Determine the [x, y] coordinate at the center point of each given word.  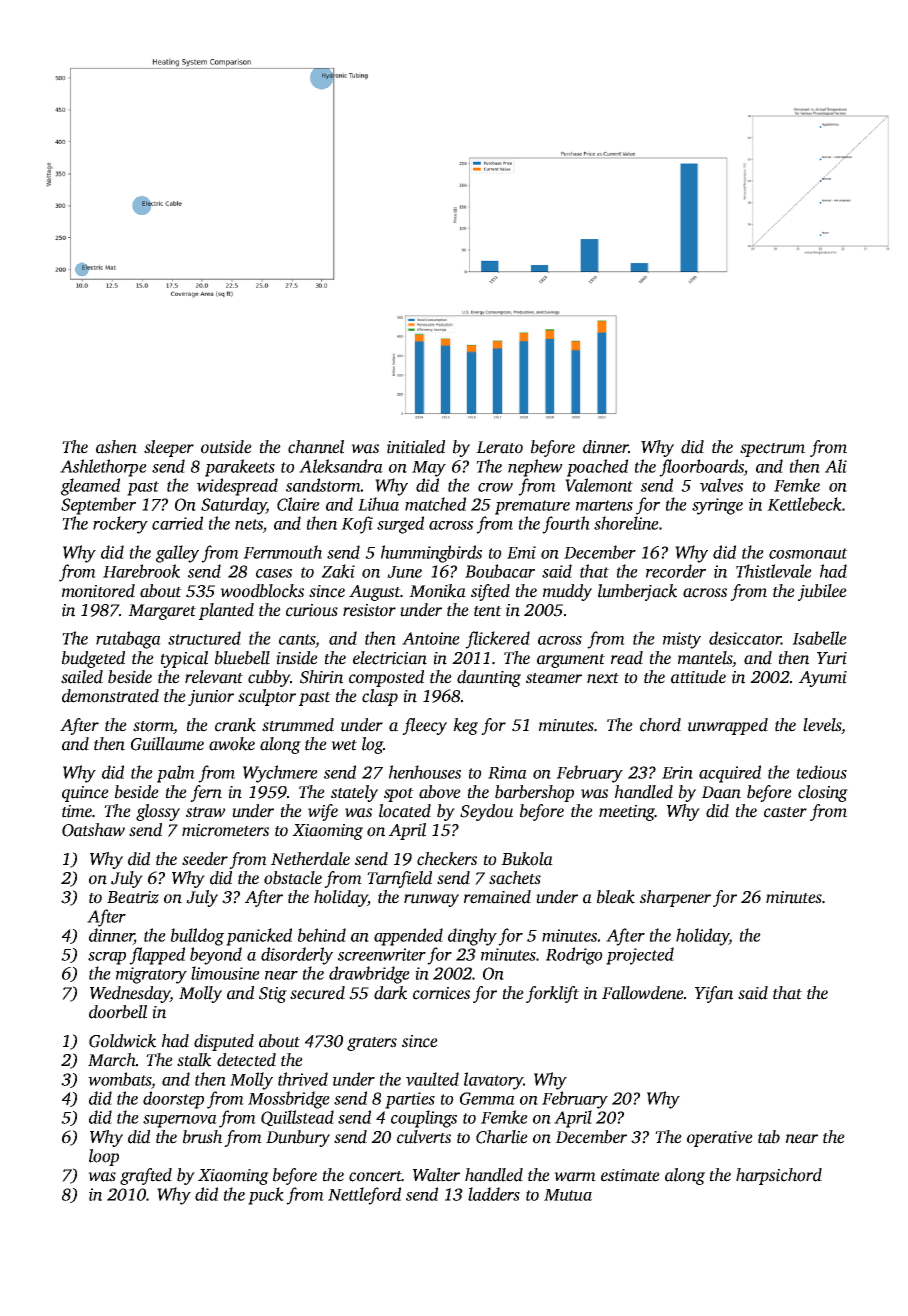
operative [720, 1139]
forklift [552, 994]
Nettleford [364, 1196]
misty [682, 640]
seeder [205, 859]
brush [202, 1137]
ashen [116, 447]
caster [785, 812]
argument [571, 661]
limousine [225, 973]
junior [211, 698]
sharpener [675, 898]
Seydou [486, 812]
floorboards [701, 468]
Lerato [499, 447]
